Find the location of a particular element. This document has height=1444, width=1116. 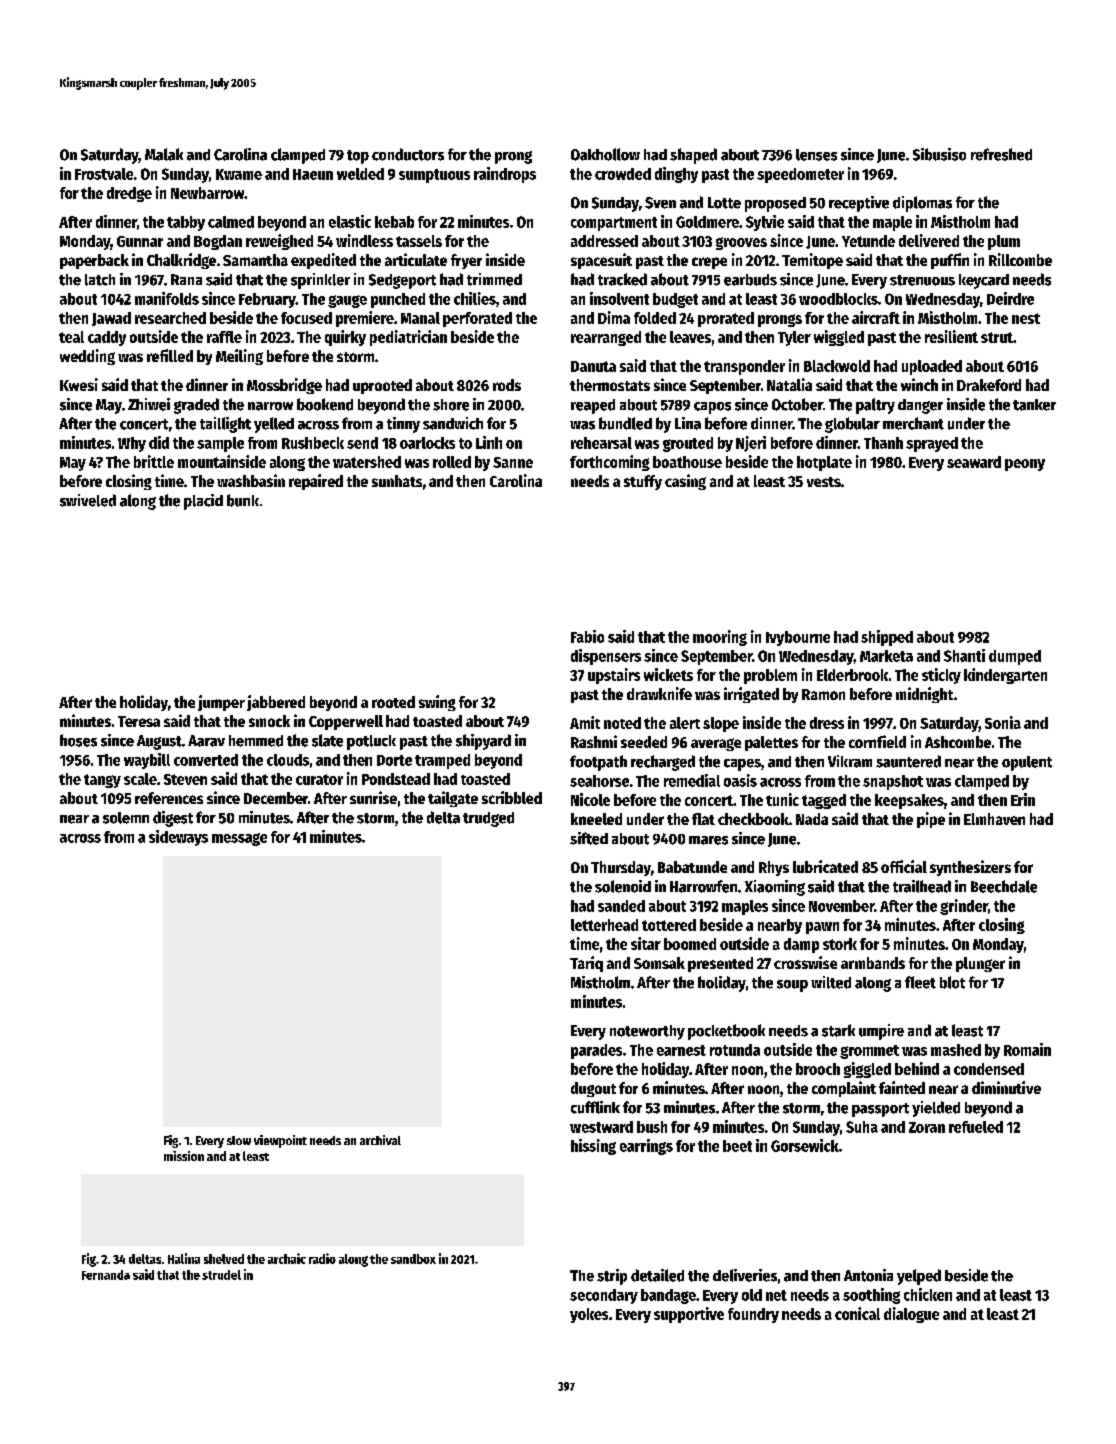

Rana is located at coordinates (186, 279).
